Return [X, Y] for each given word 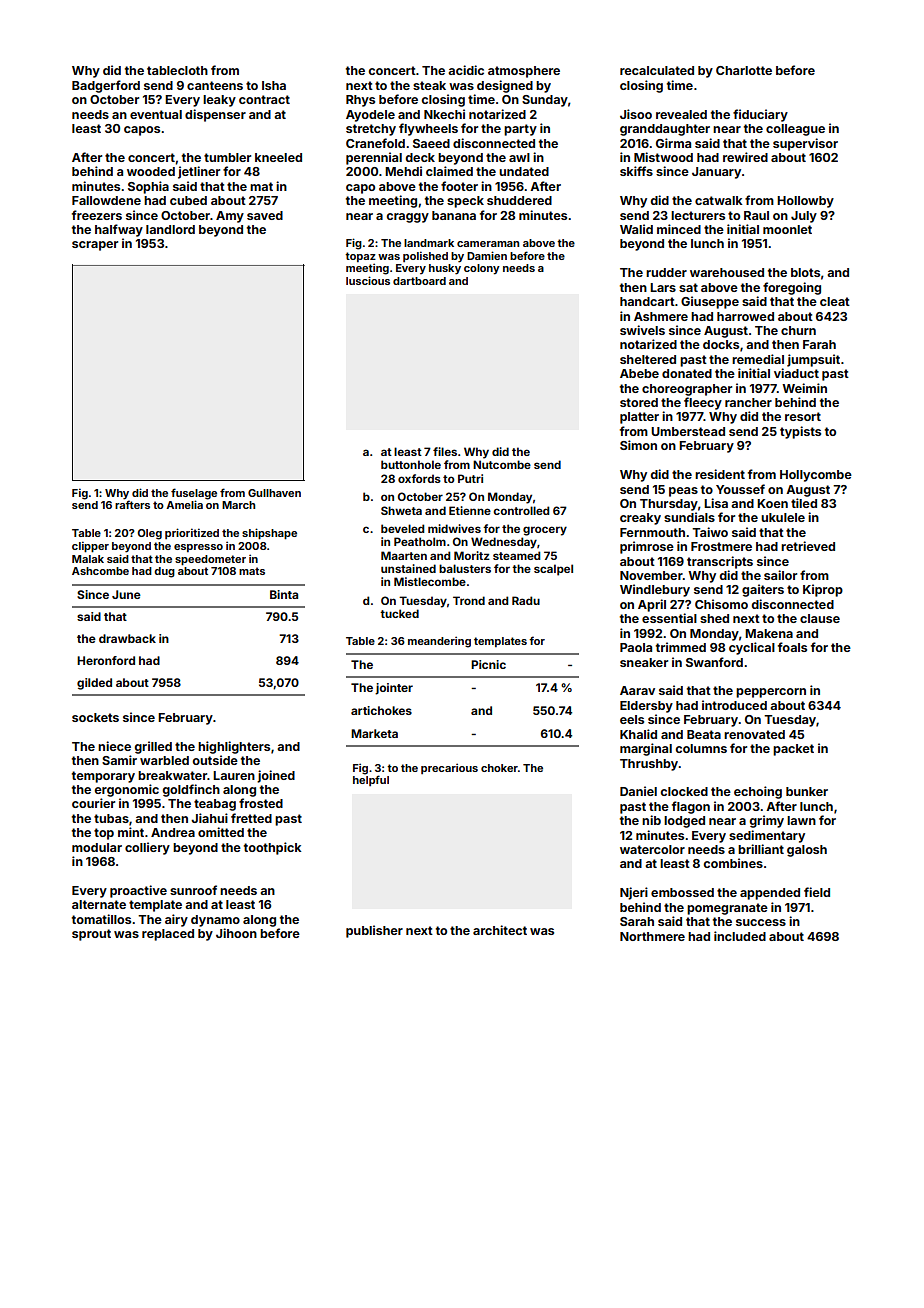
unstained [408, 568]
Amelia [184, 504]
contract [264, 99]
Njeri [634, 893]
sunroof [193, 890]
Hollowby [805, 202]
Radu [526, 600]
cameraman [488, 244]
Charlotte [744, 70]
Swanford [714, 662]
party [520, 130]
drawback [127, 638]
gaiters [763, 590]
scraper [95, 246]
